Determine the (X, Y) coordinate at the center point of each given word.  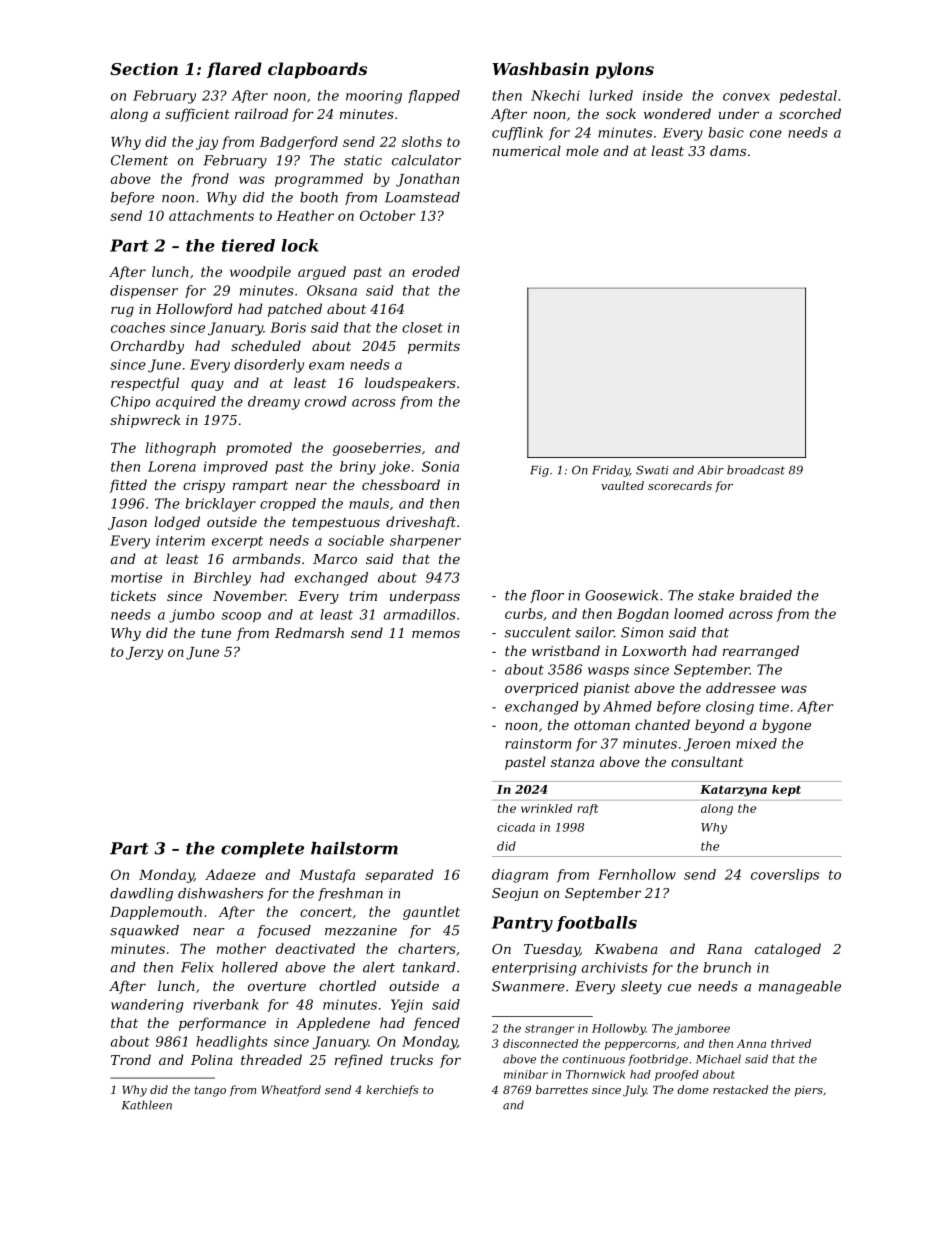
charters (427, 948)
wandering (147, 1006)
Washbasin (540, 68)
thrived (791, 1043)
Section (144, 68)
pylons (625, 70)
